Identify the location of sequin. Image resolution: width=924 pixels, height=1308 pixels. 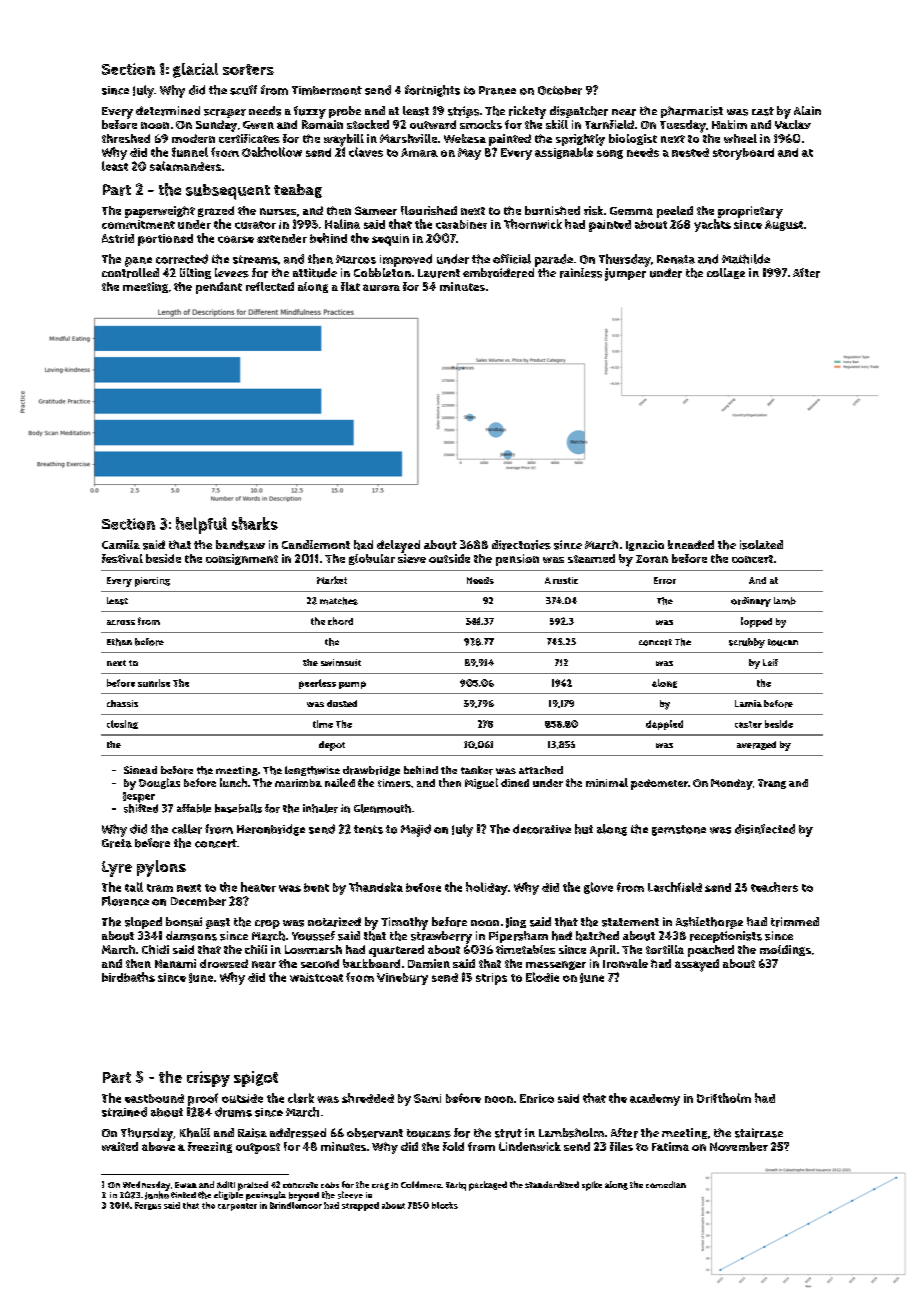
(390, 240).
